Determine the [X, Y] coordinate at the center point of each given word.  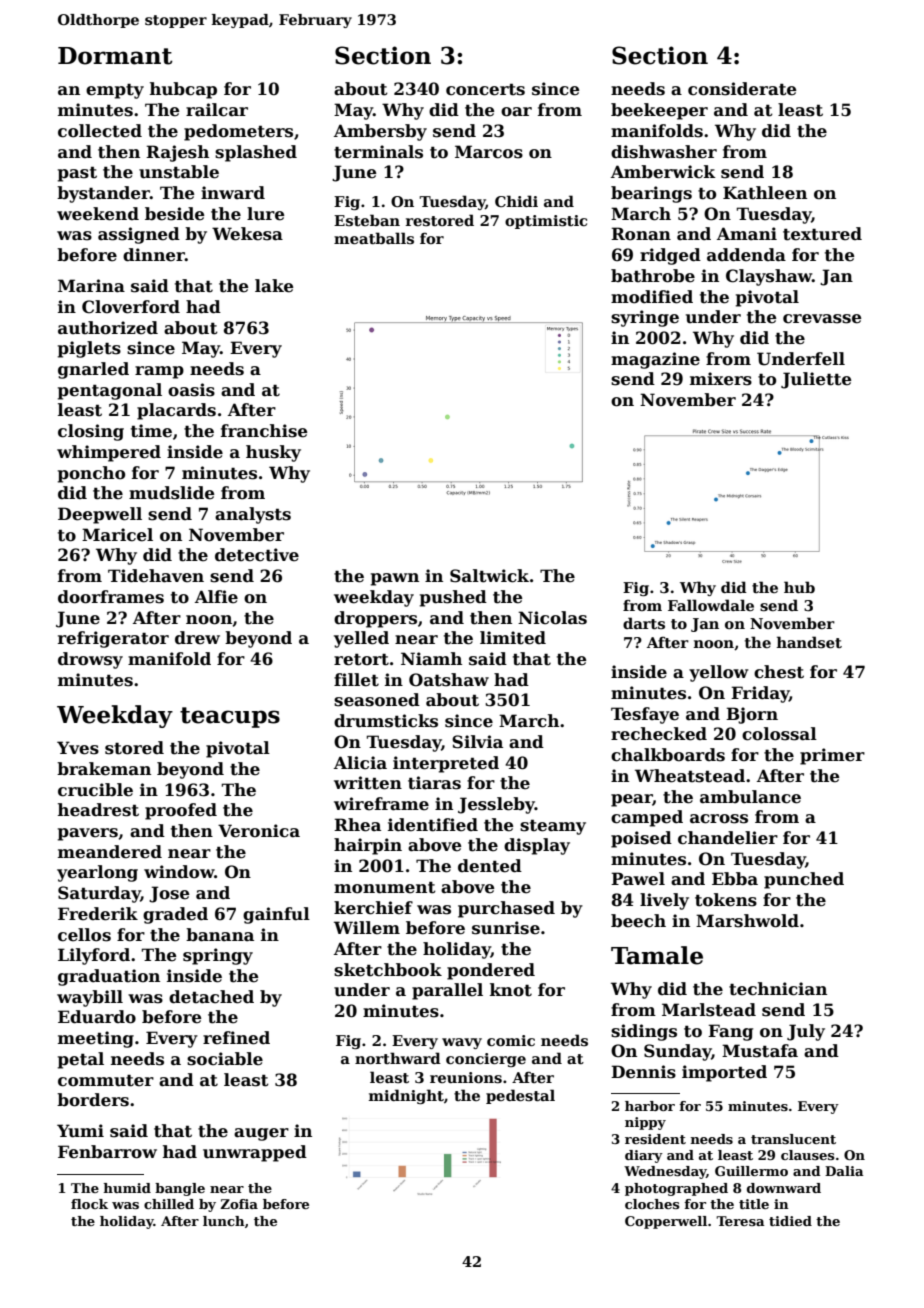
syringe [645, 318]
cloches [652, 1204]
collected [100, 131]
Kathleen [765, 193]
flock [89, 1204]
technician [778, 989]
